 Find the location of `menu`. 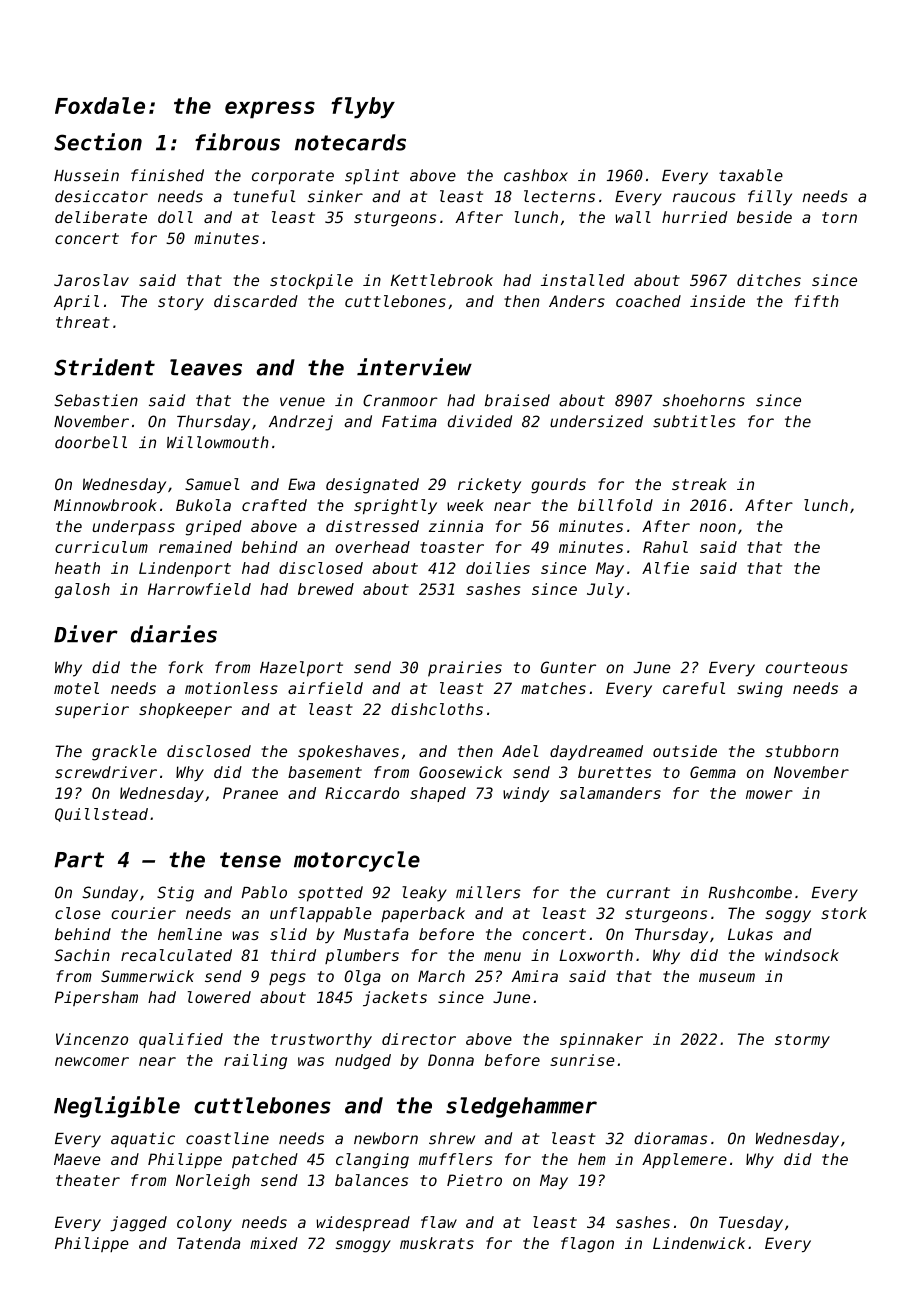

menu is located at coordinates (502, 956).
